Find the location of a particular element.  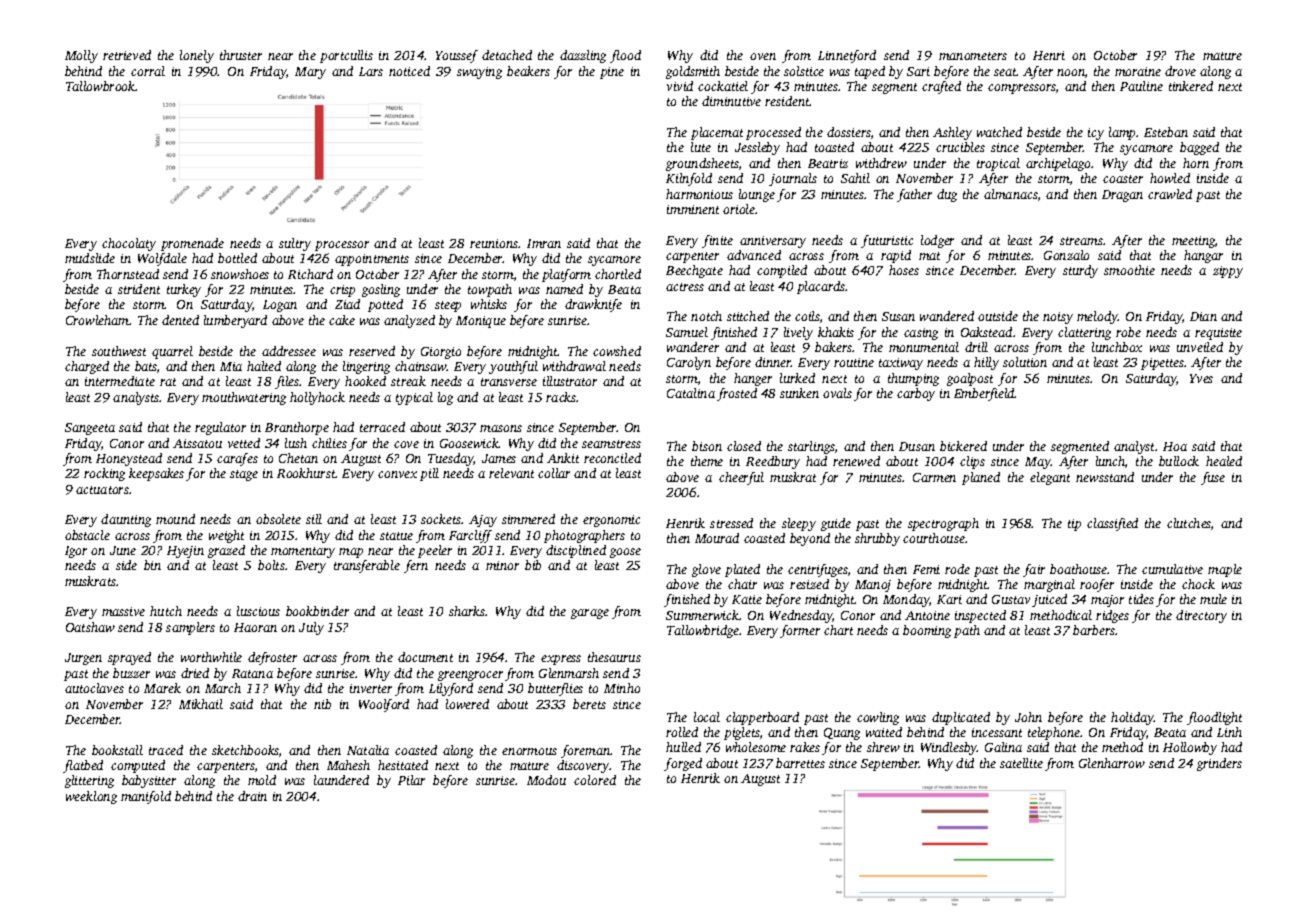

seat is located at coordinates (1005, 72).
